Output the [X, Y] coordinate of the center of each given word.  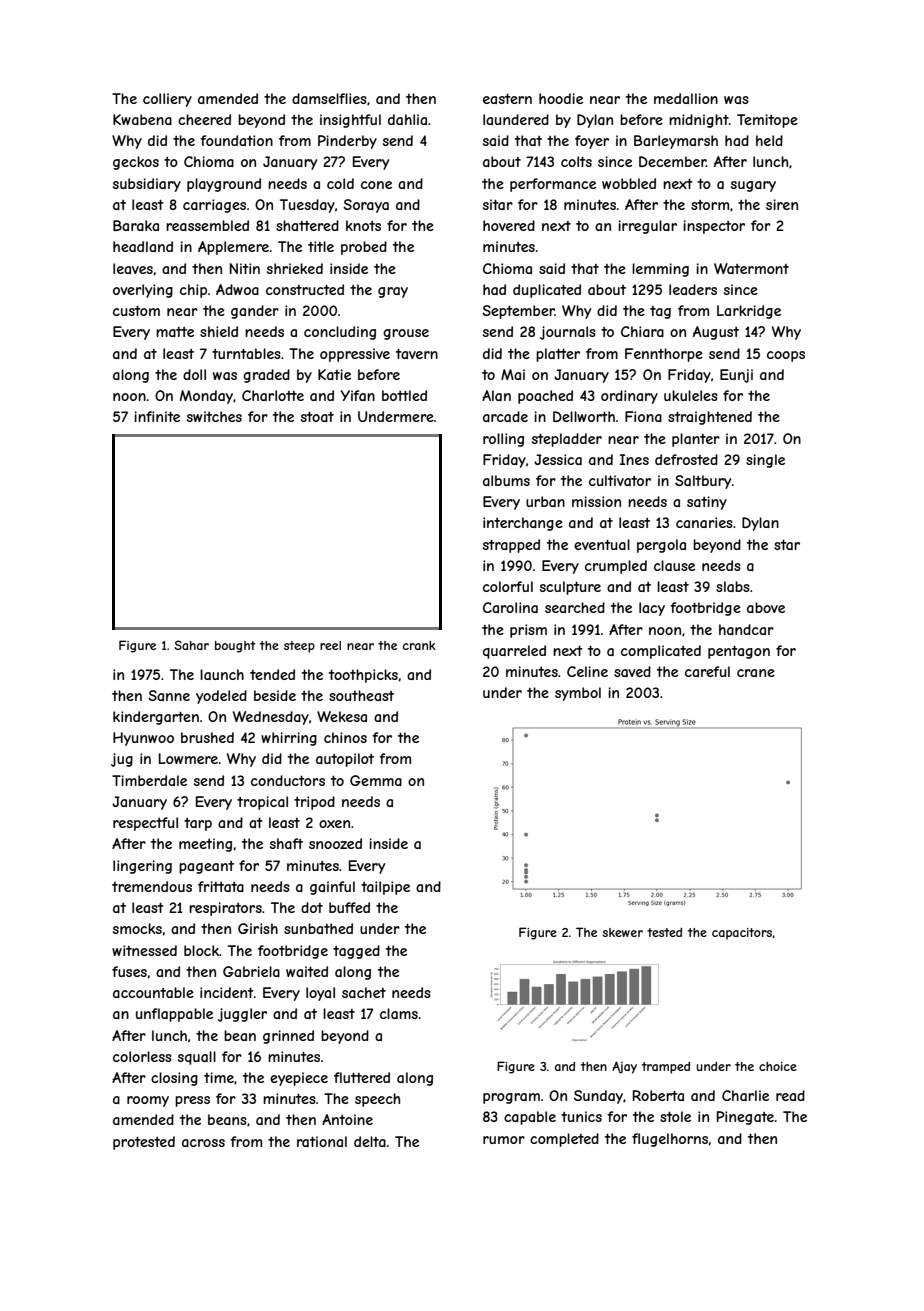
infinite [157, 416]
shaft [286, 843]
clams [399, 1013]
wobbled [629, 183]
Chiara [642, 331]
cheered [204, 119]
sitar [498, 204]
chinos [345, 737]
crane [756, 673]
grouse [406, 334]
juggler [242, 1015]
